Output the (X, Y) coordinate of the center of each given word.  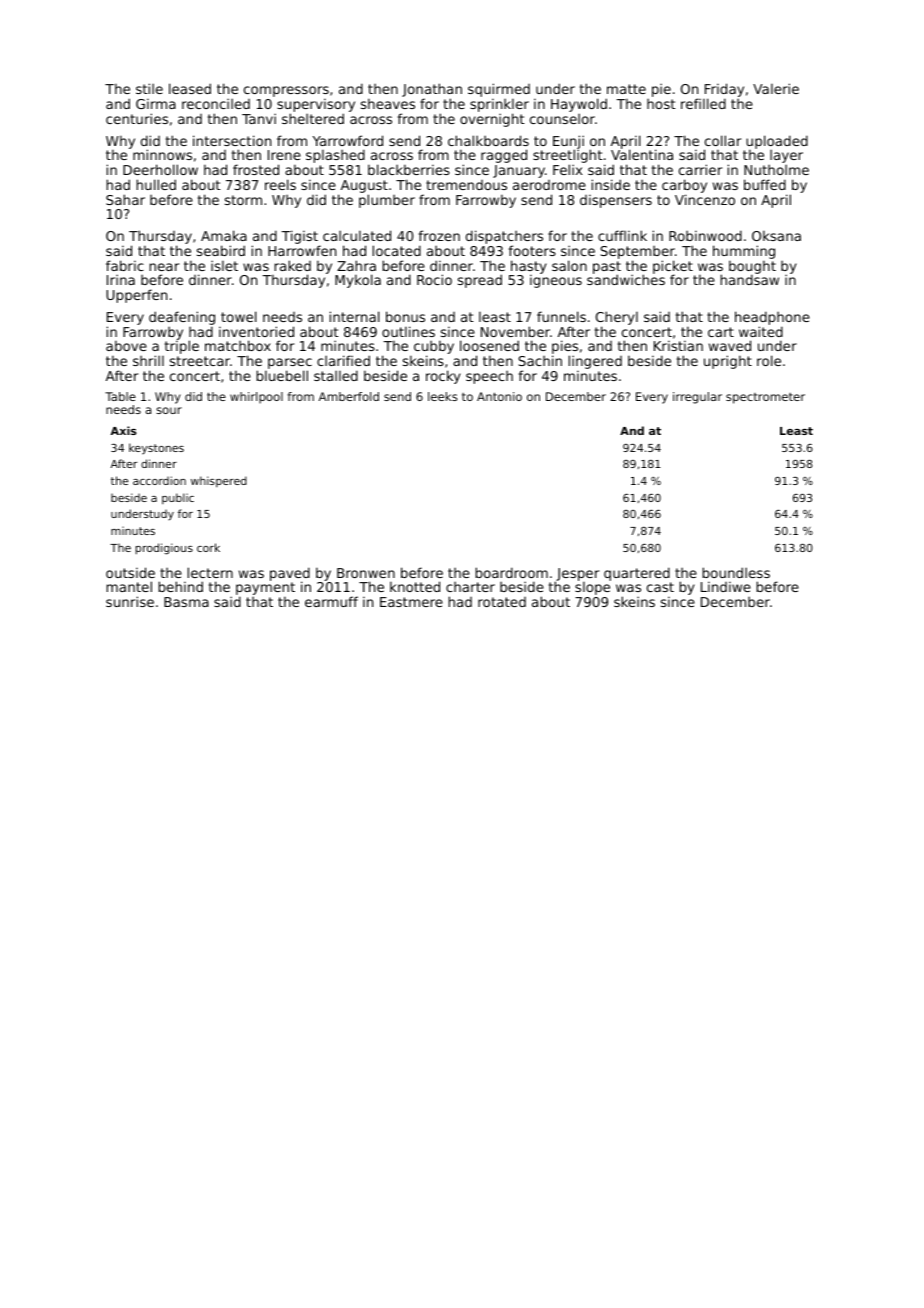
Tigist (299, 237)
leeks (443, 396)
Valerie (776, 88)
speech (489, 377)
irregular (697, 398)
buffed (765, 184)
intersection (232, 140)
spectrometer (765, 398)
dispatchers (504, 237)
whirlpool (256, 398)
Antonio (499, 396)
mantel (129, 586)
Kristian (678, 346)
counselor (562, 119)
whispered (219, 481)
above (126, 345)
